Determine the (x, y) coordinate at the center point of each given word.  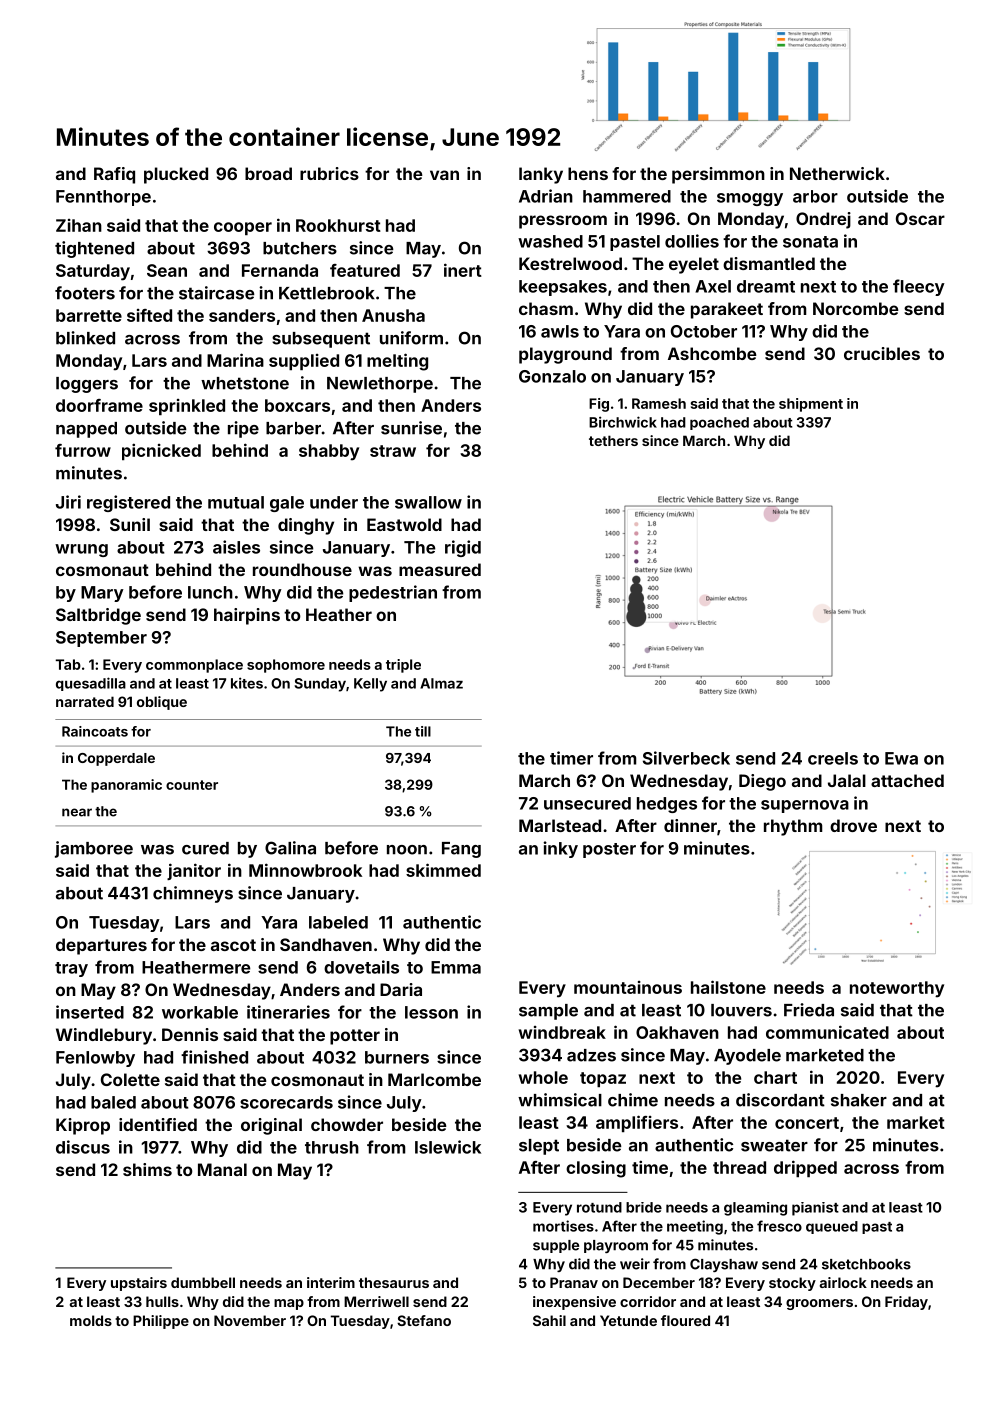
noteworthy (897, 989)
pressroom (563, 222)
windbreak (562, 1032)
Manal (222, 1169)
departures (101, 946)
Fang (461, 850)
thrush (332, 1147)
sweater (774, 1145)
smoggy (750, 199)
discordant (780, 1100)
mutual (236, 502)
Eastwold (404, 524)
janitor (194, 871)
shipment (811, 405)
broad (268, 173)
